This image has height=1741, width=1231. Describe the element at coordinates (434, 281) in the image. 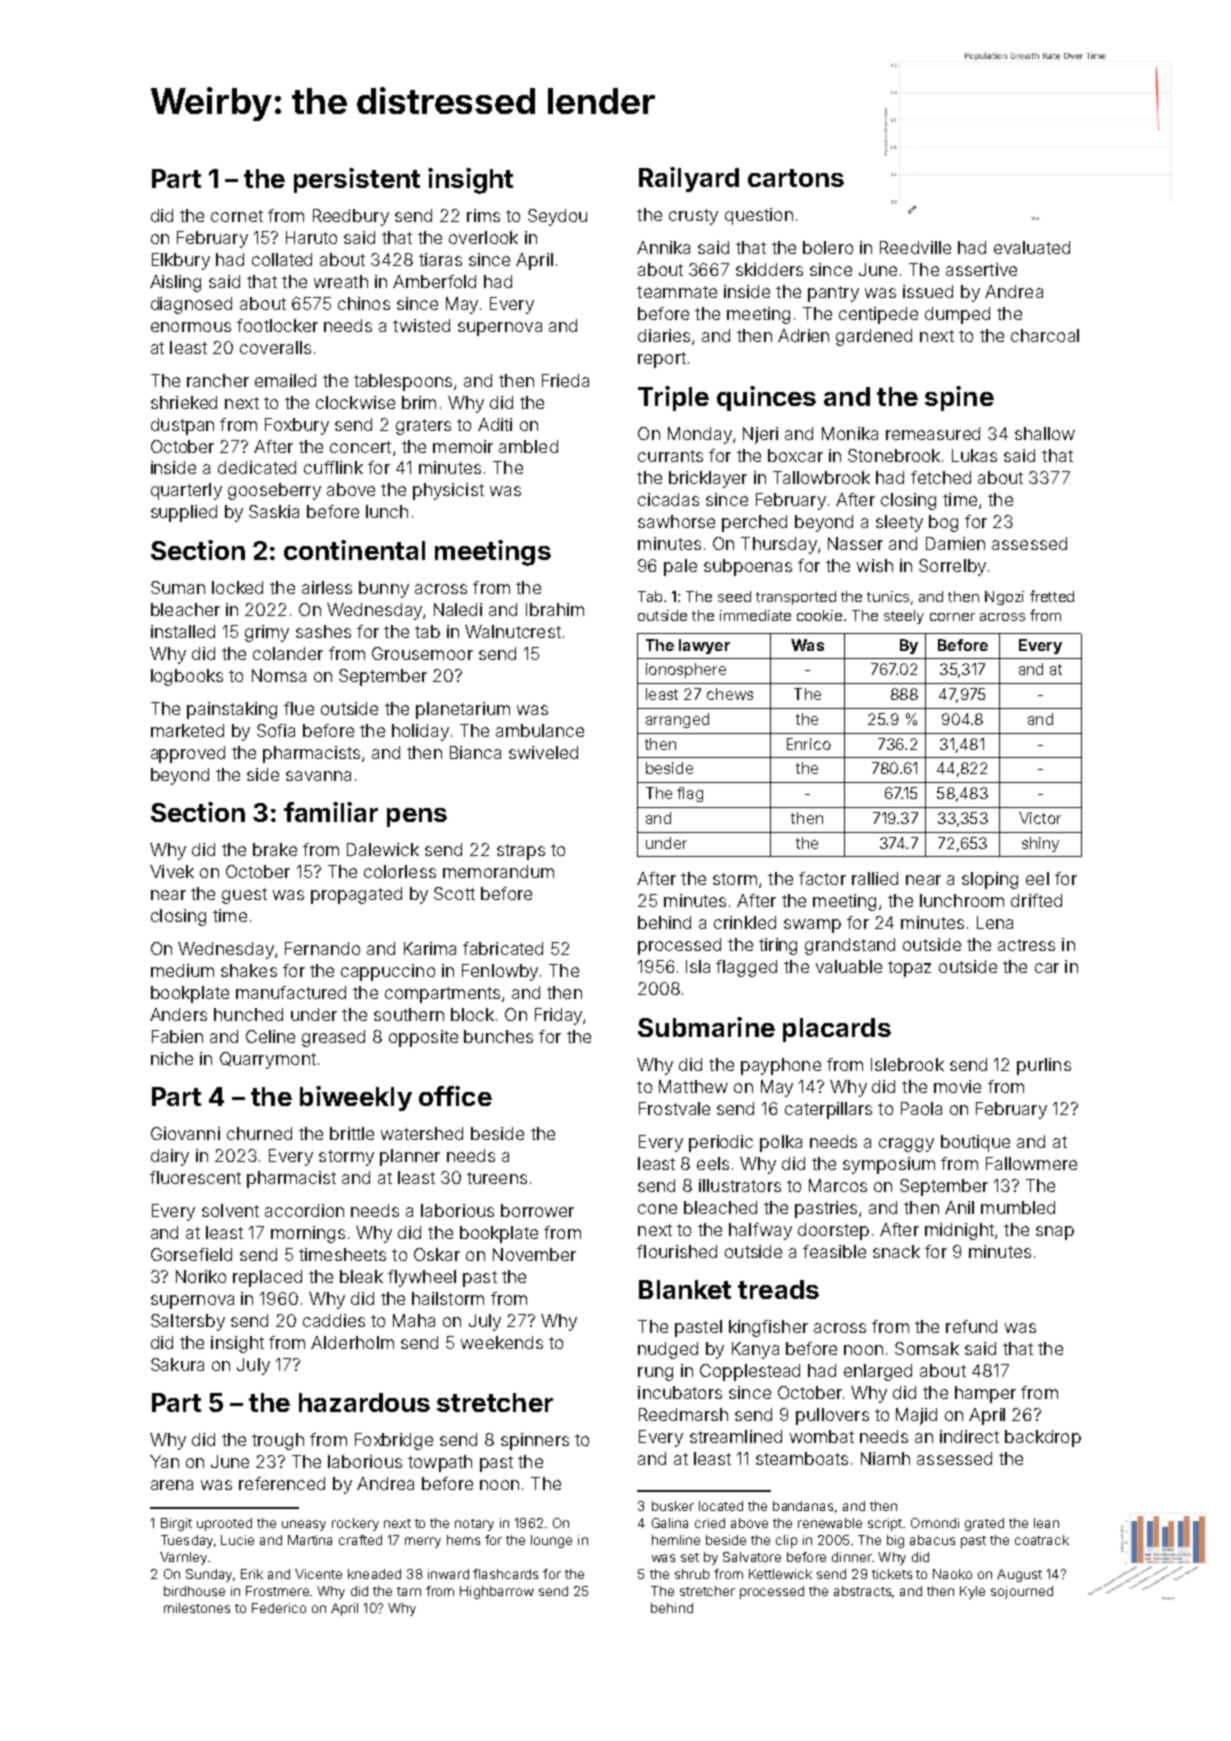

I see `Amberfold` at that location.
